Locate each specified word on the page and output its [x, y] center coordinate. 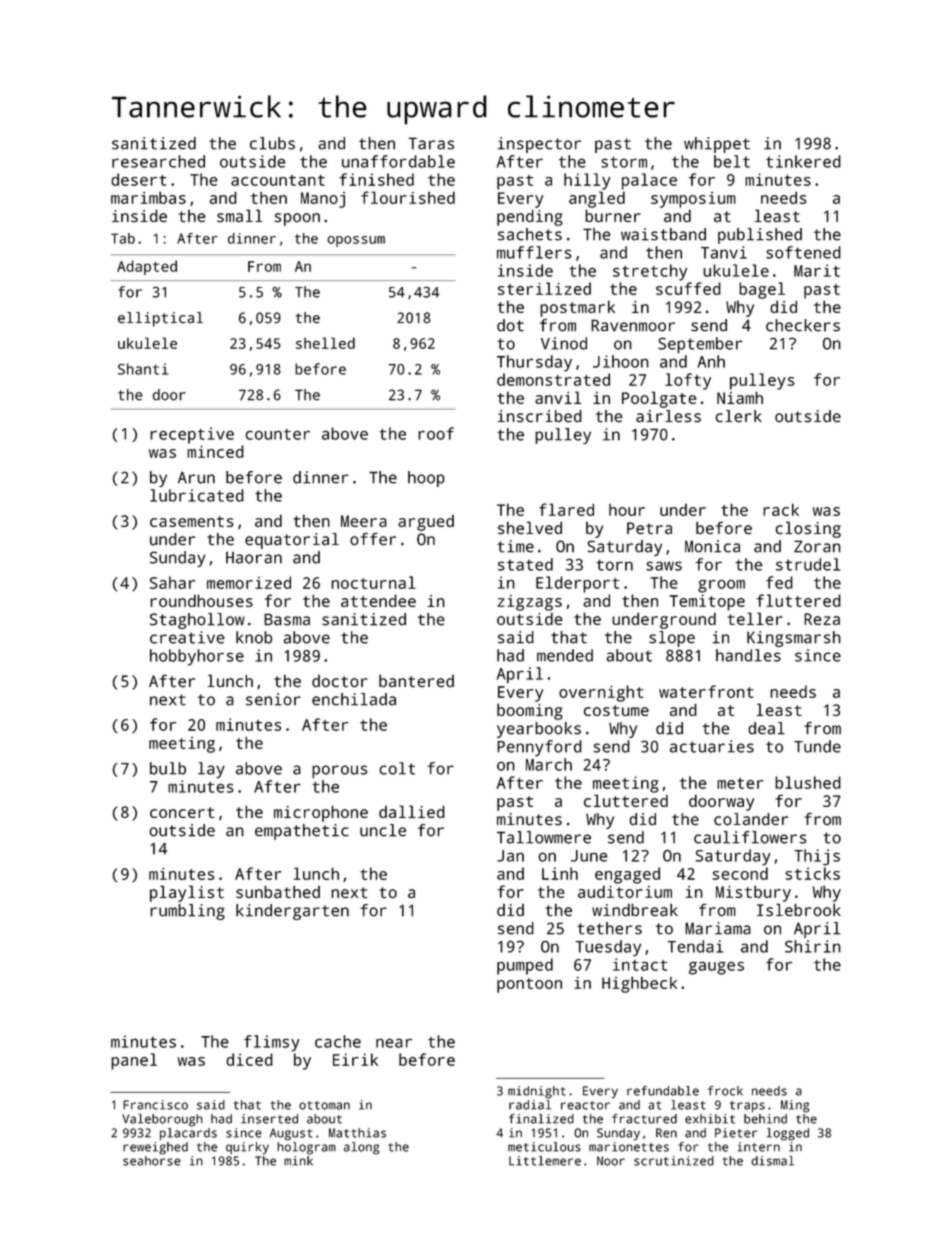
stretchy [650, 272]
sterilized [544, 288]
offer [373, 539]
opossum [356, 241]
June [589, 856]
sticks [812, 873]
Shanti [143, 369]
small [239, 216]
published [760, 236]
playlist [187, 893]
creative [187, 637]
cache [338, 1041]
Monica [712, 546]
